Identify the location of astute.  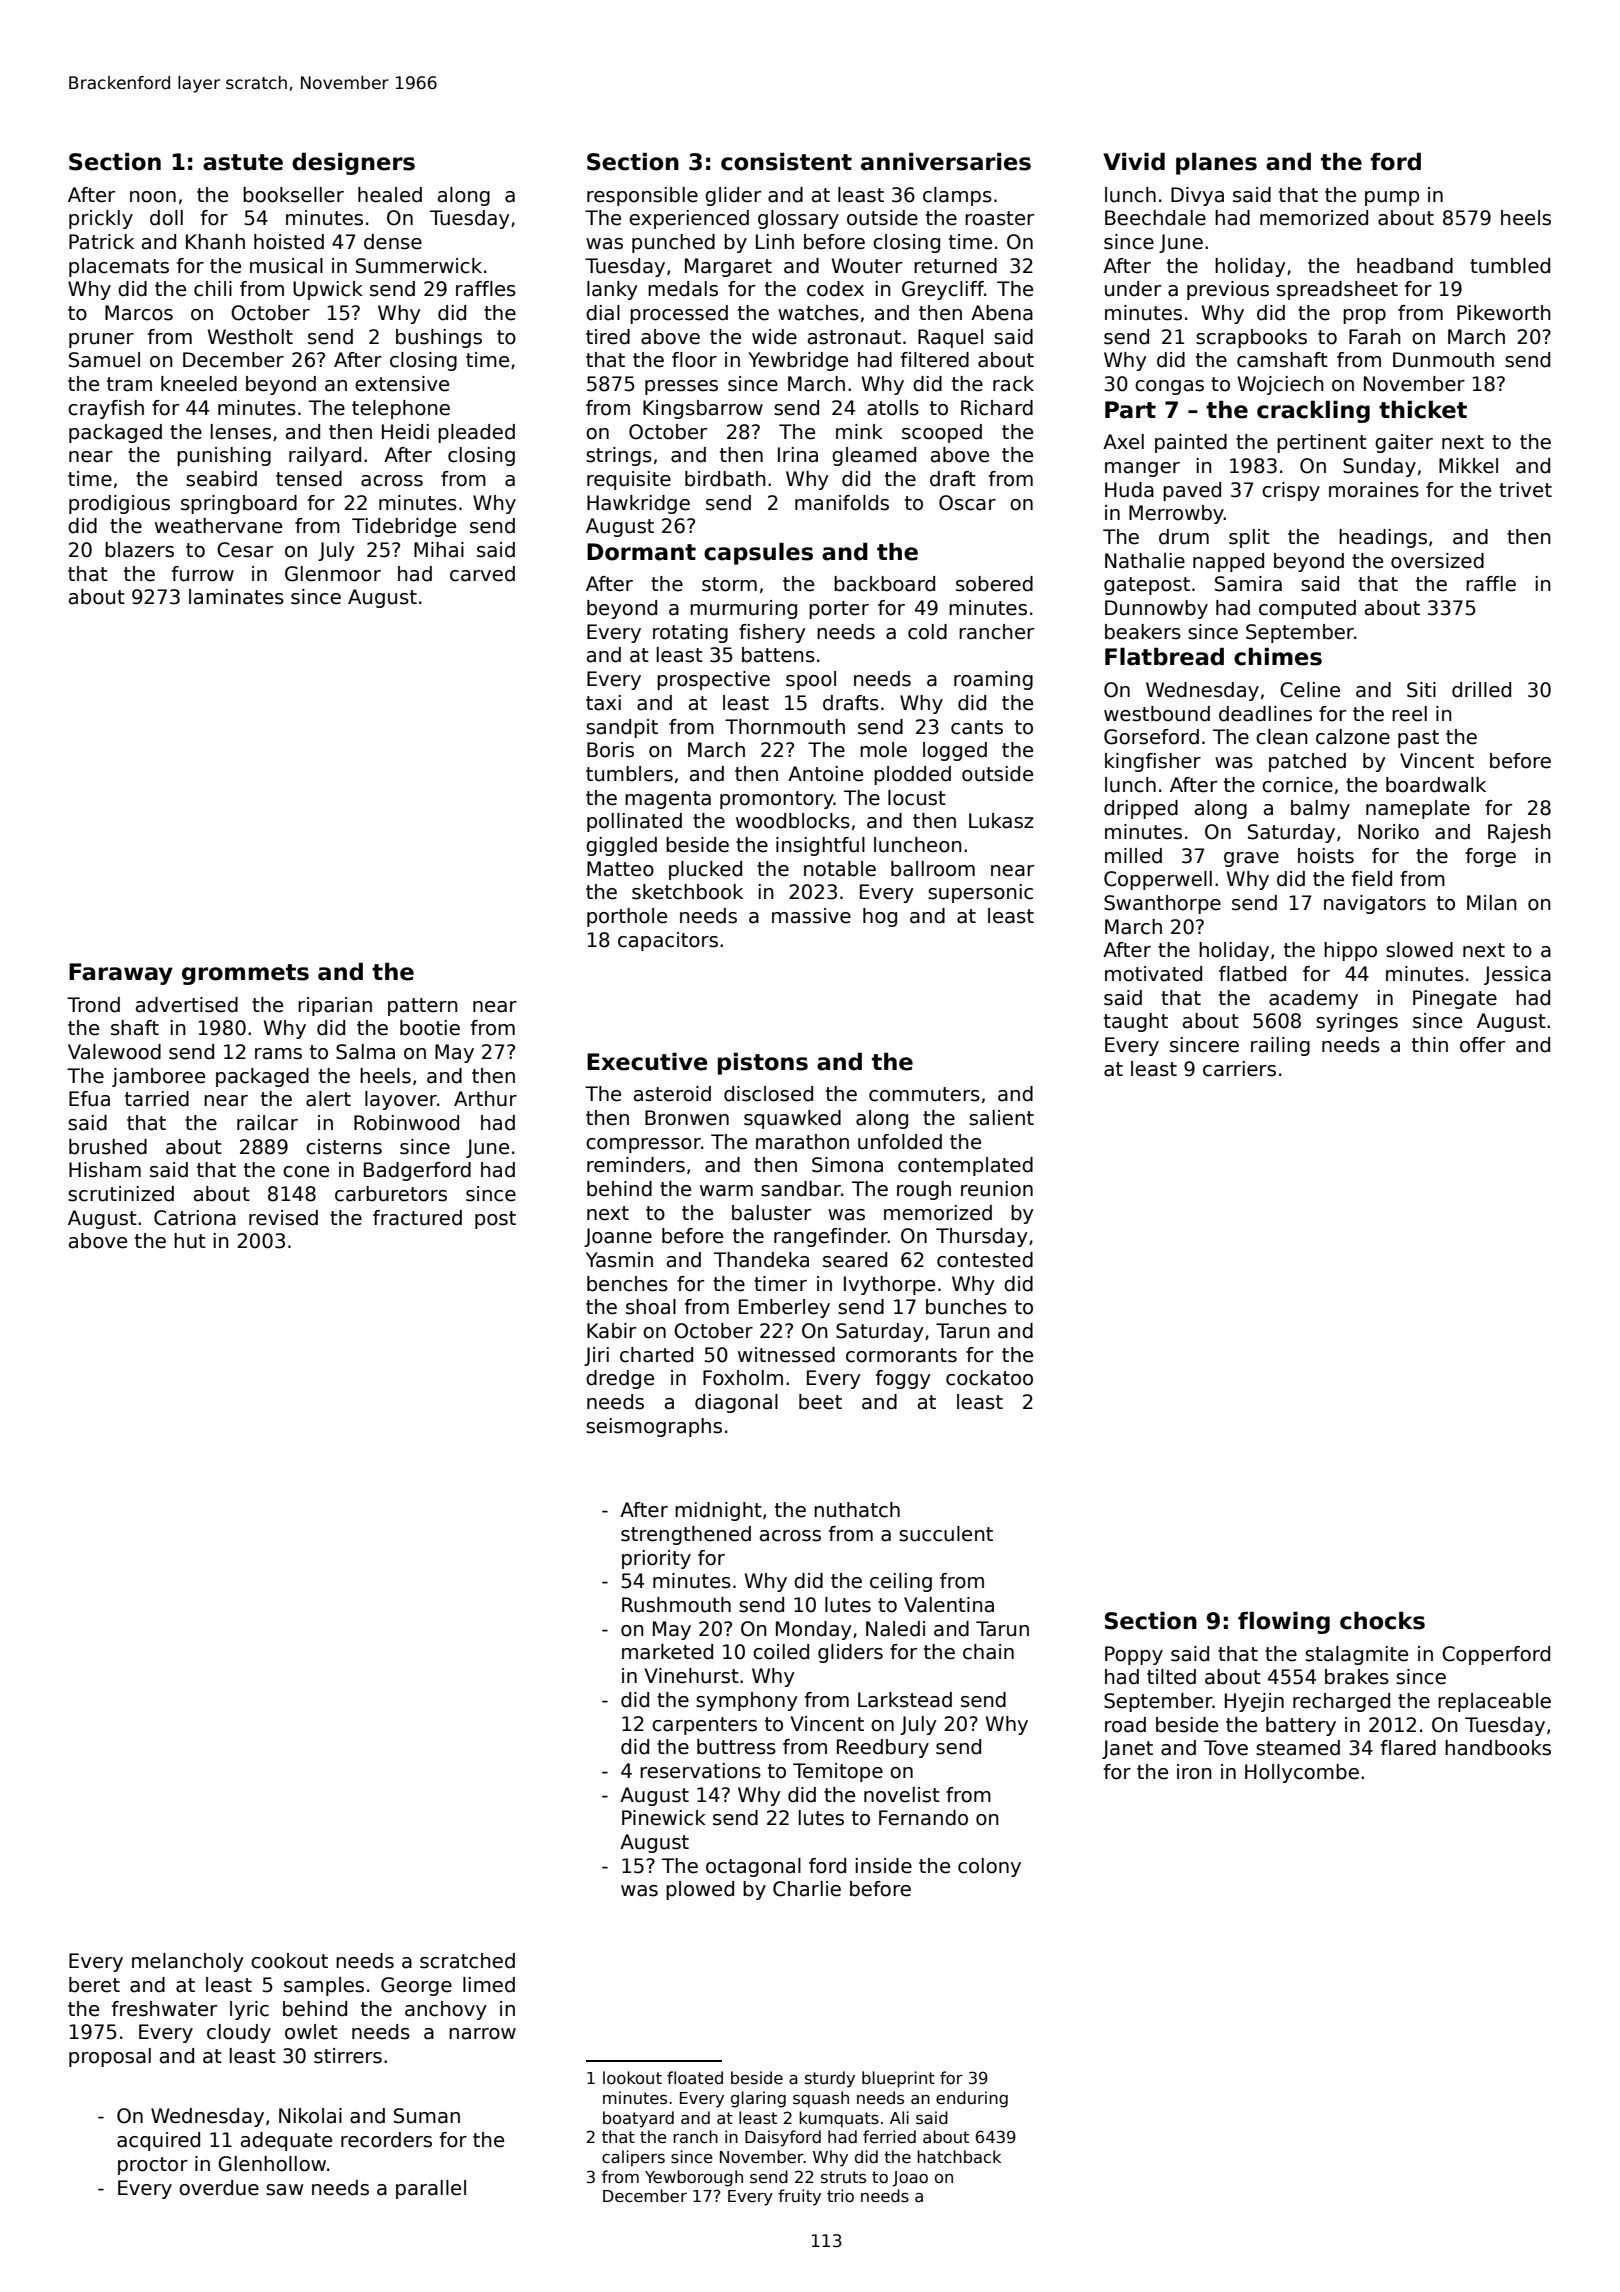
(243, 162).
